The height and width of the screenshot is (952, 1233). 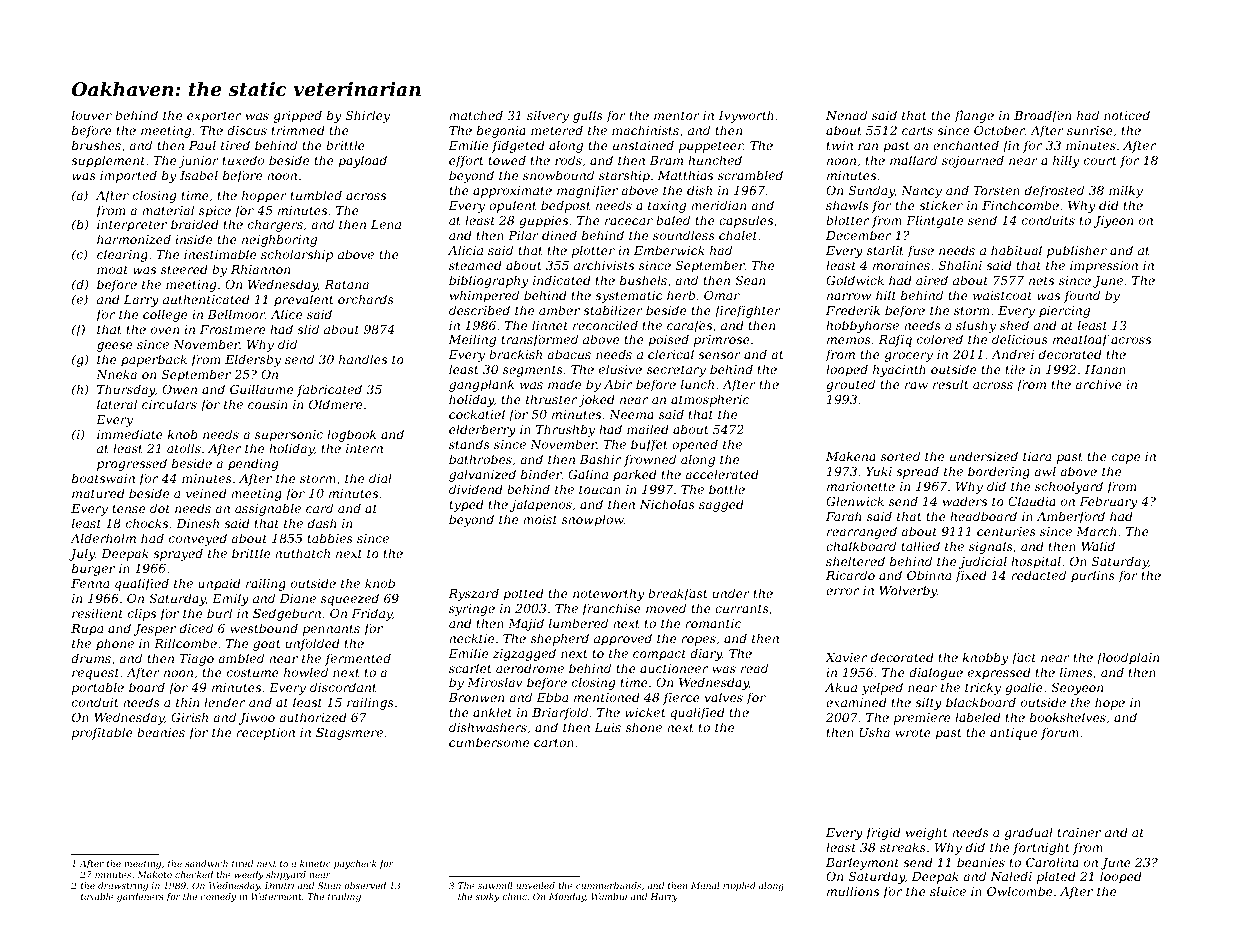 What do you see at coordinates (593, 520) in the screenshot?
I see `snowplow` at bounding box center [593, 520].
